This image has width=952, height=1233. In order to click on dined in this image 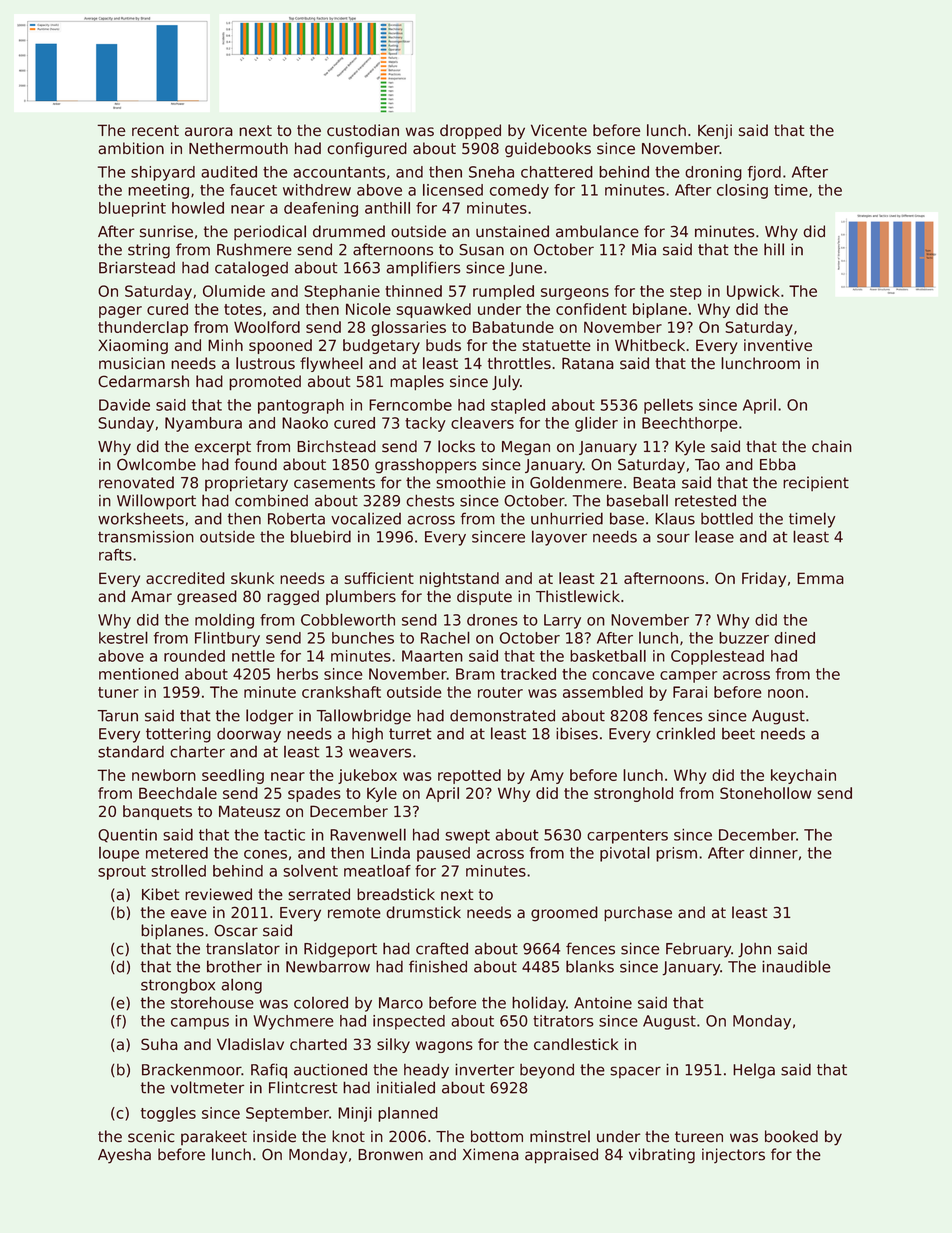, I will do `click(794, 638)`.
